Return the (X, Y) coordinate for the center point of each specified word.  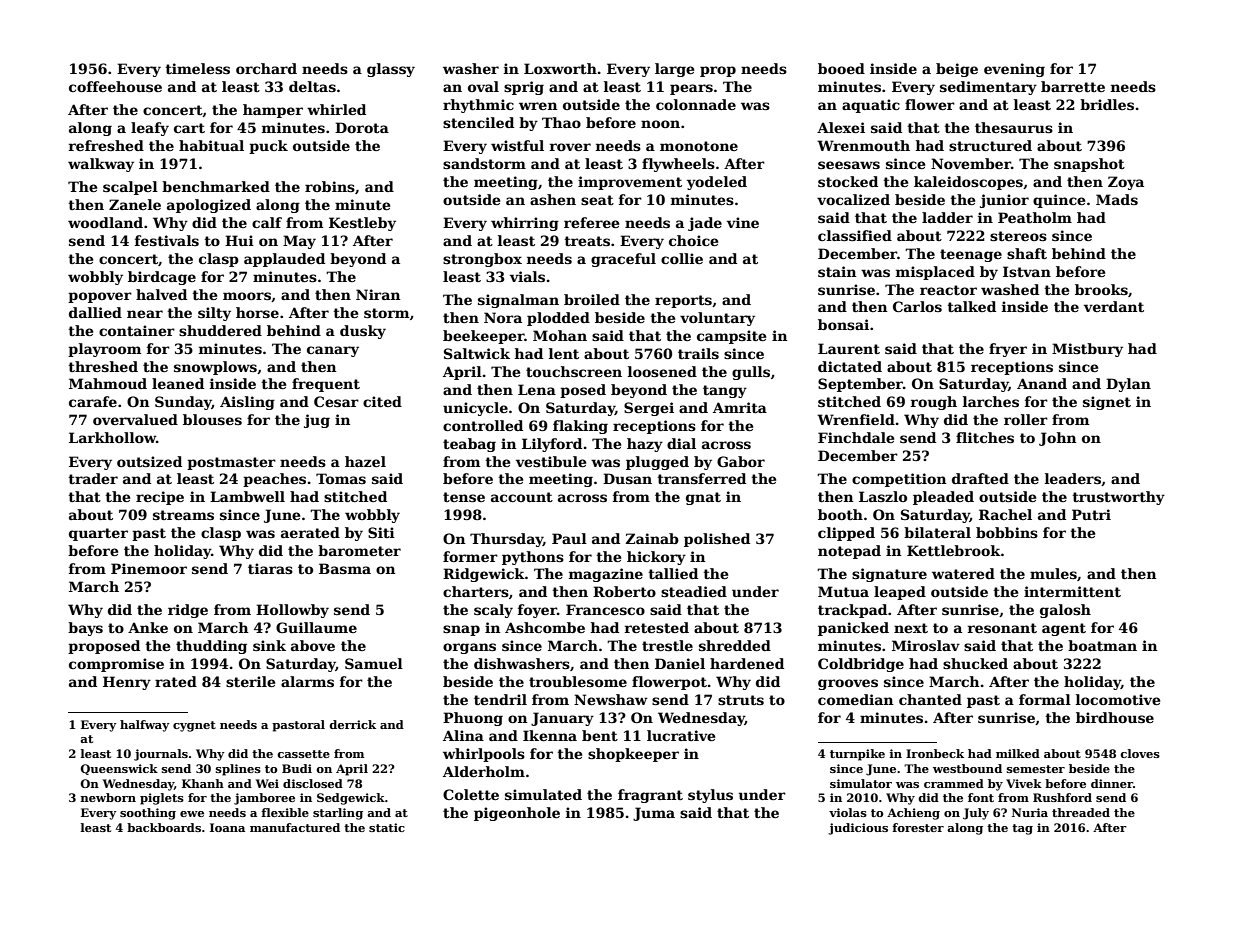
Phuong (473, 719)
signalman (518, 301)
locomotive (1118, 699)
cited (382, 401)
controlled (483, 425)
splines (238, 770)
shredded (735, 645)
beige (957, 70)
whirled (336, 109)
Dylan (1128, 385)
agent (1064, 629)
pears (691, 89)
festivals (167, 240)
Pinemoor (149, 568)
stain (837, 271)
